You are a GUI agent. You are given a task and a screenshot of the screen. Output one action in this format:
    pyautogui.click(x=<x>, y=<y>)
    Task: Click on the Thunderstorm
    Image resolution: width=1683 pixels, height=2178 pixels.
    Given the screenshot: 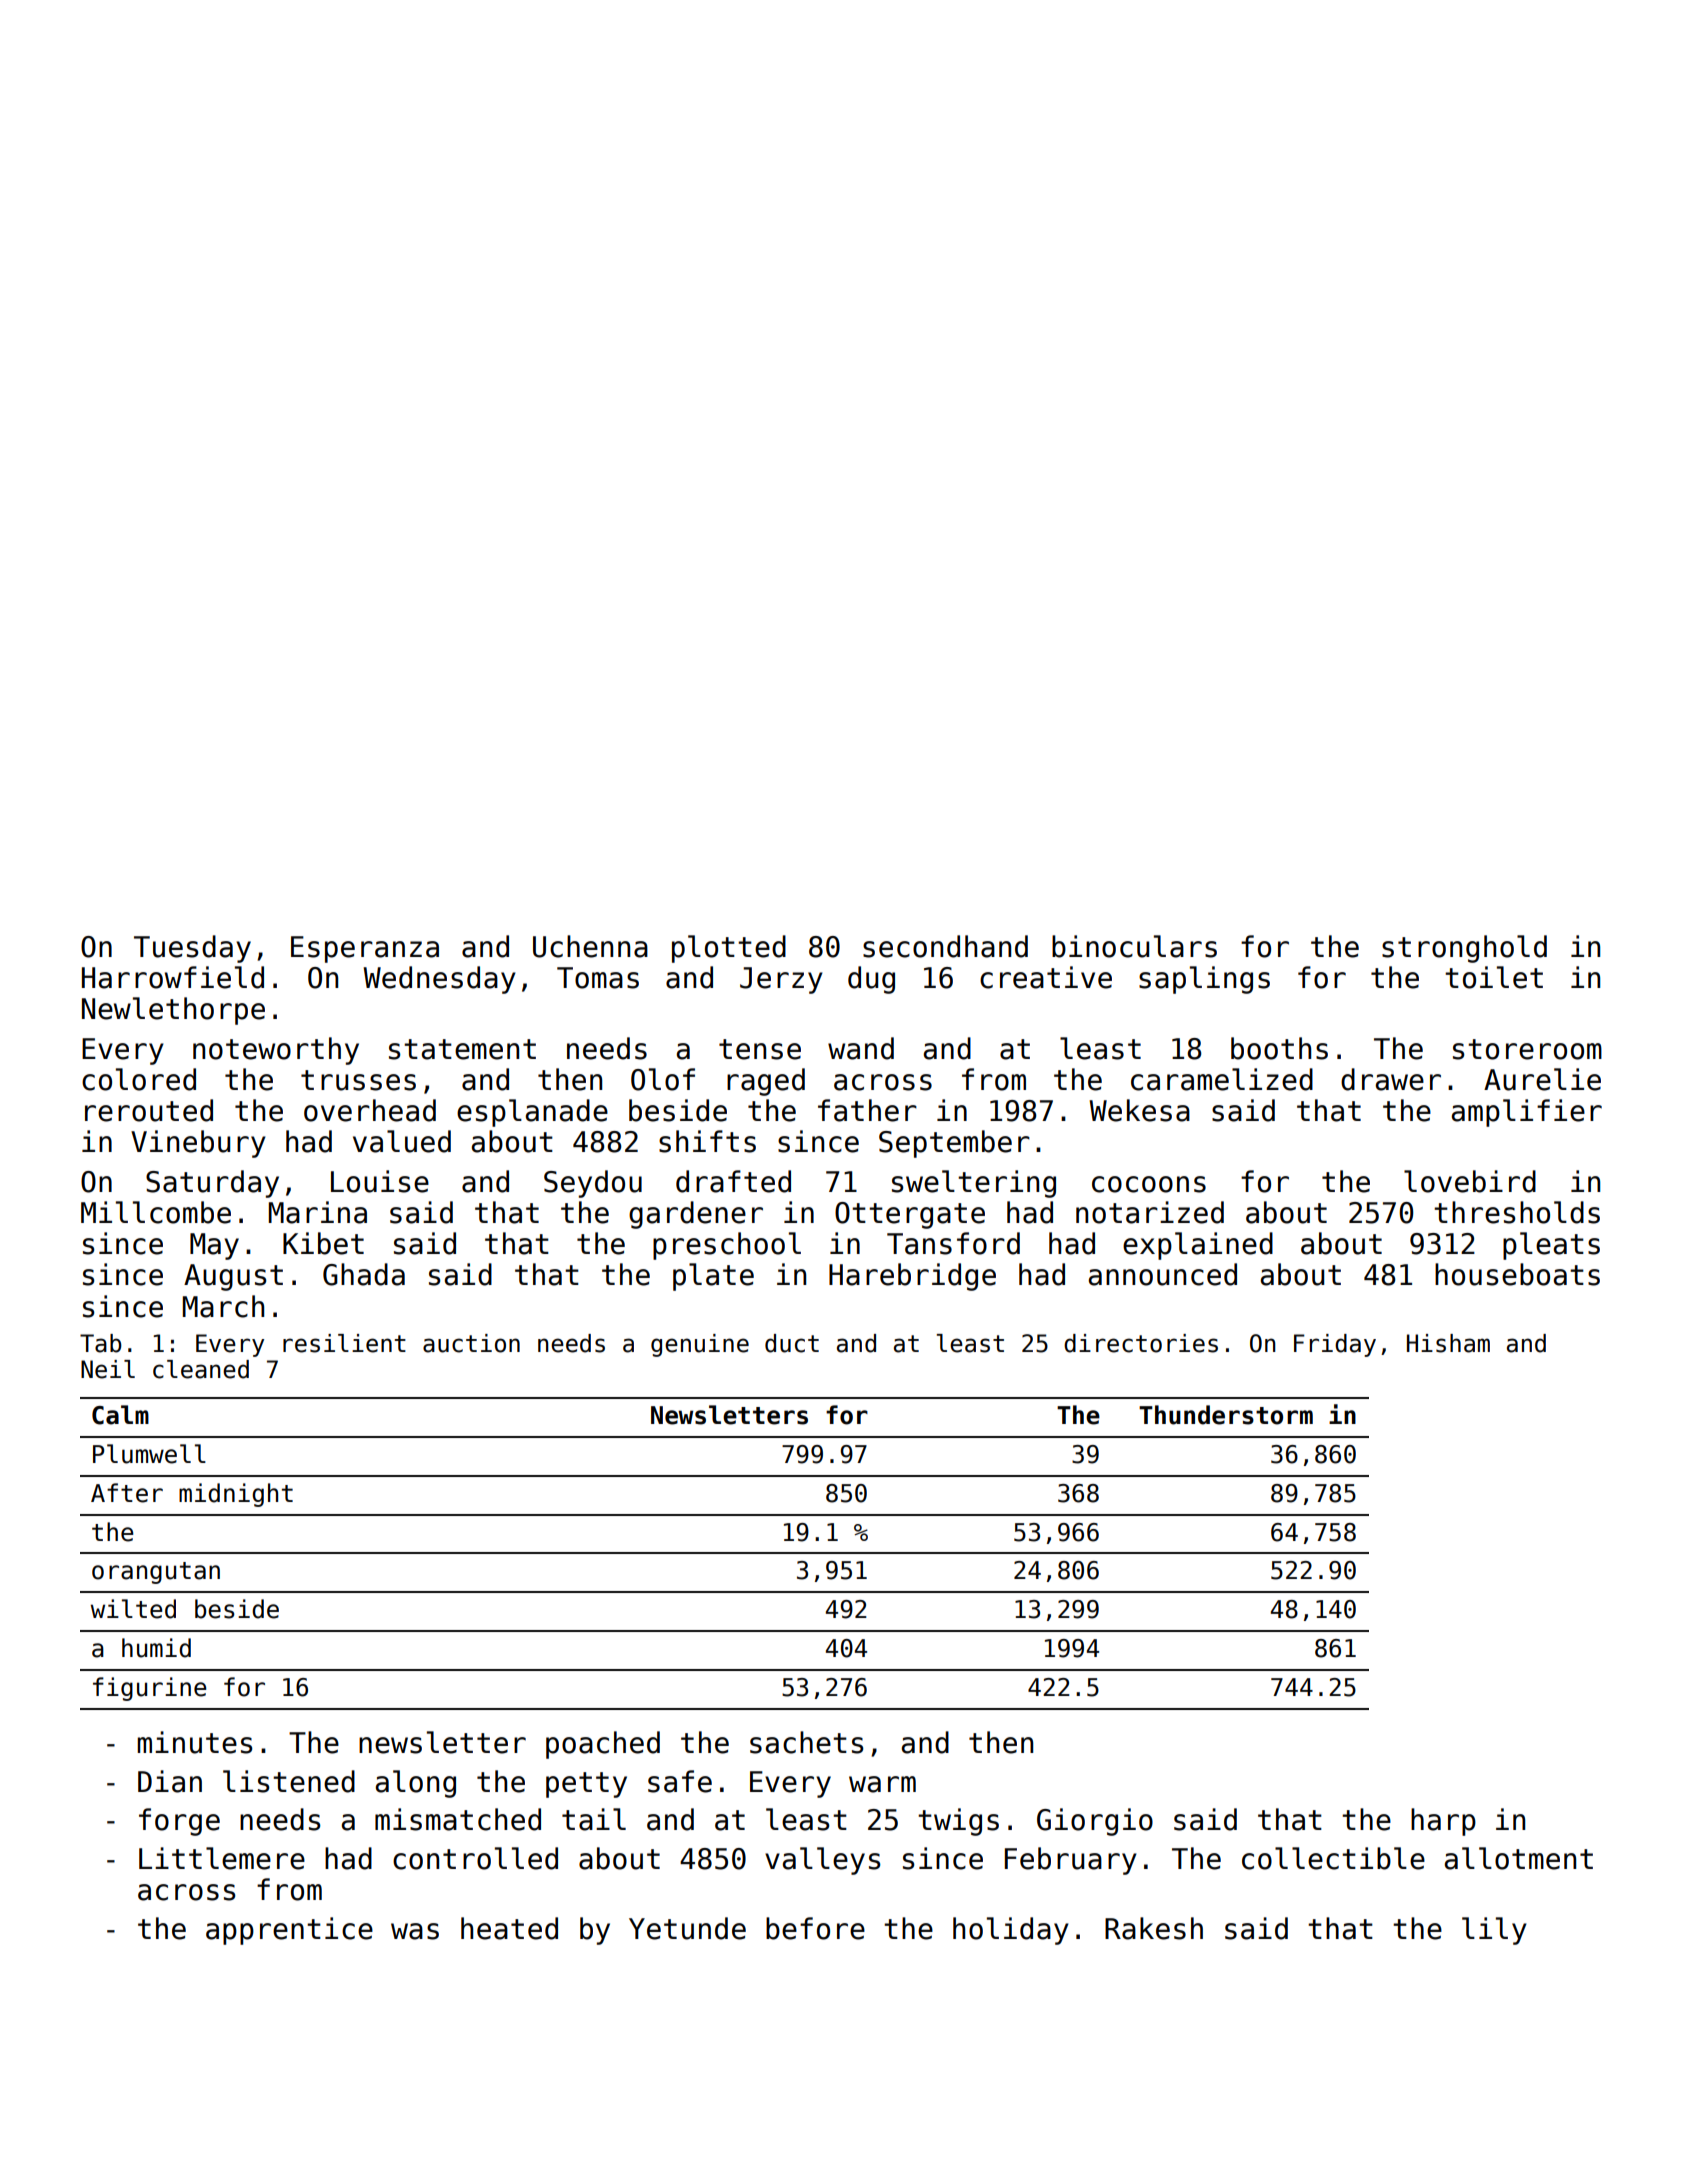 What is the action you would take?
    pyautogui.click(x=1226, y=1415)
